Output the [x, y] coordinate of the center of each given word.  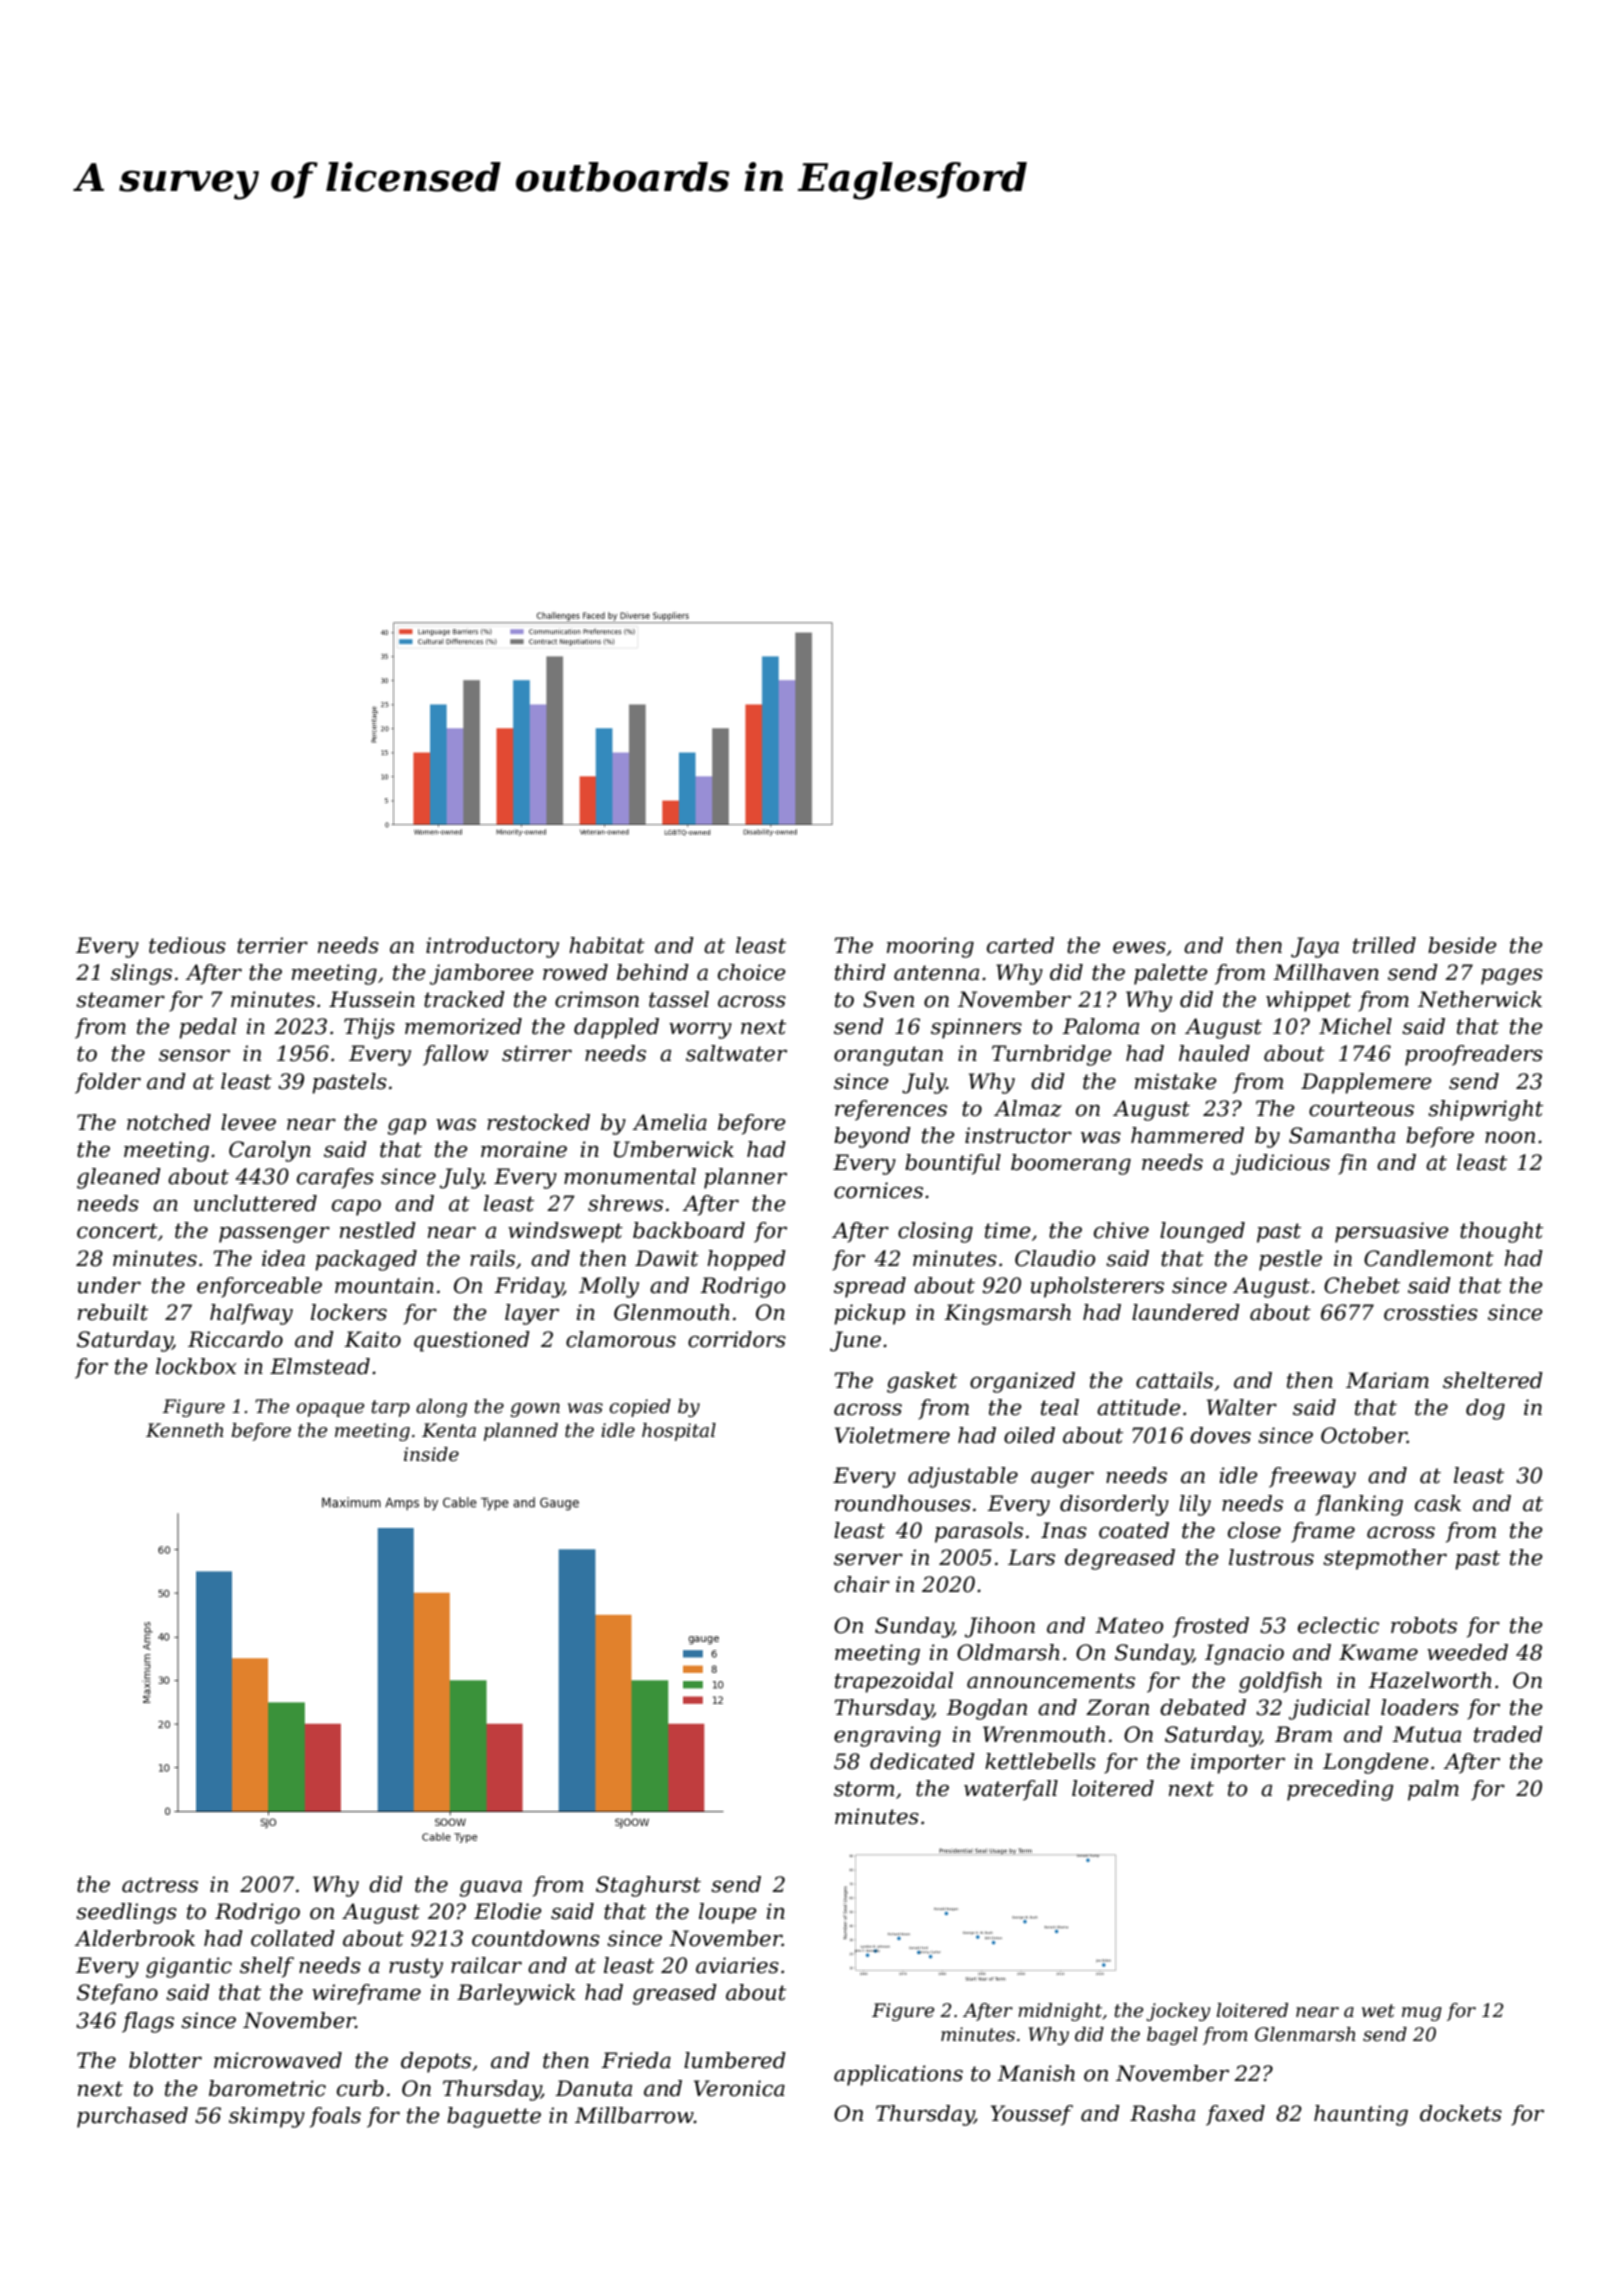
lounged [1202, 1232]
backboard [689, 1230]
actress [160, 1885]
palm [1433, 1790]
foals [335, 2117]
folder [108, 1083]
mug [1422, 2014]
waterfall [1011, 1790]
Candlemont [1429, 1258]
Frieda [636, 2060]
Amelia [669, 1122]
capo [356, 1207]
